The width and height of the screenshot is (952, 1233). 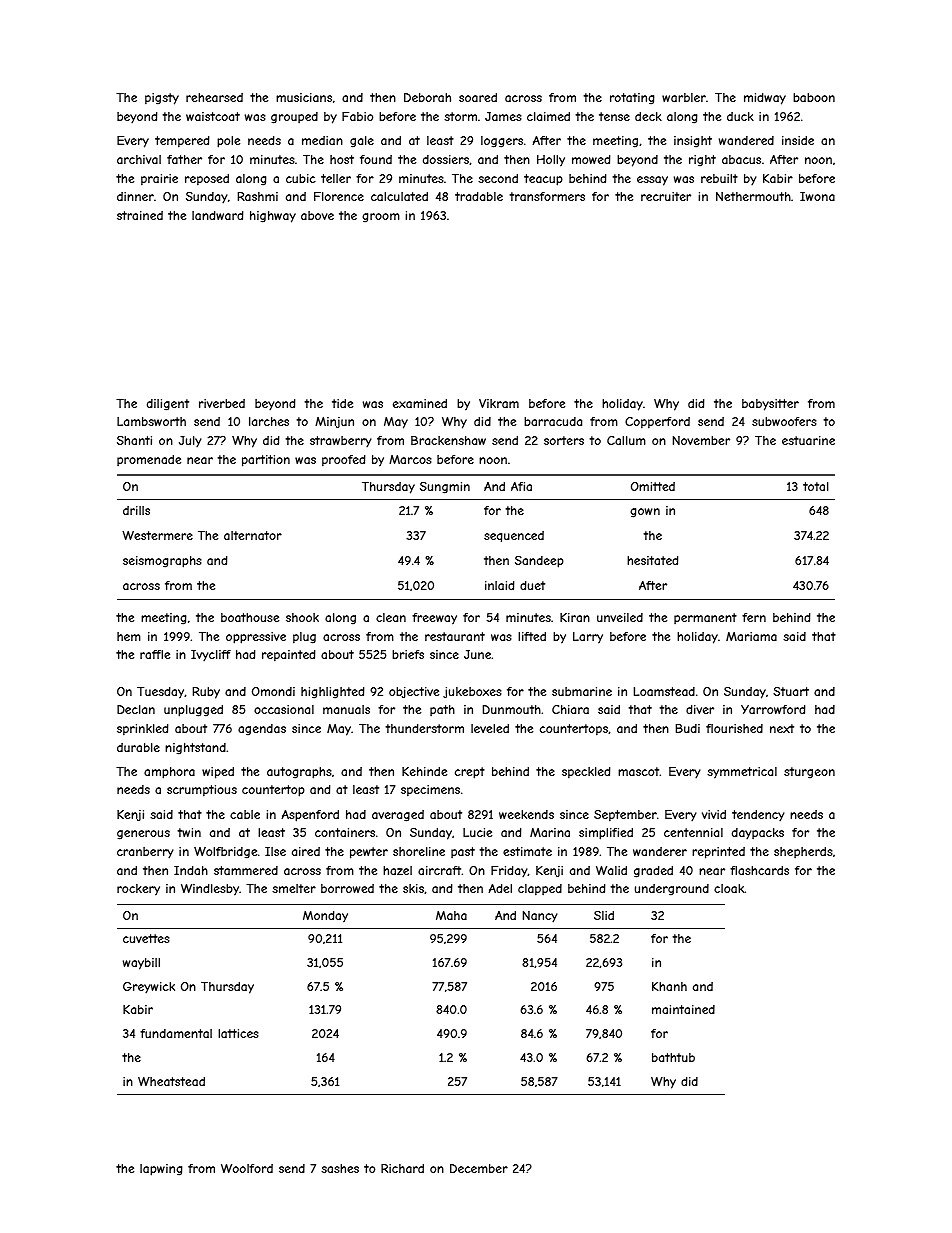 I want to click on soared, so click(x=478, y=97).
